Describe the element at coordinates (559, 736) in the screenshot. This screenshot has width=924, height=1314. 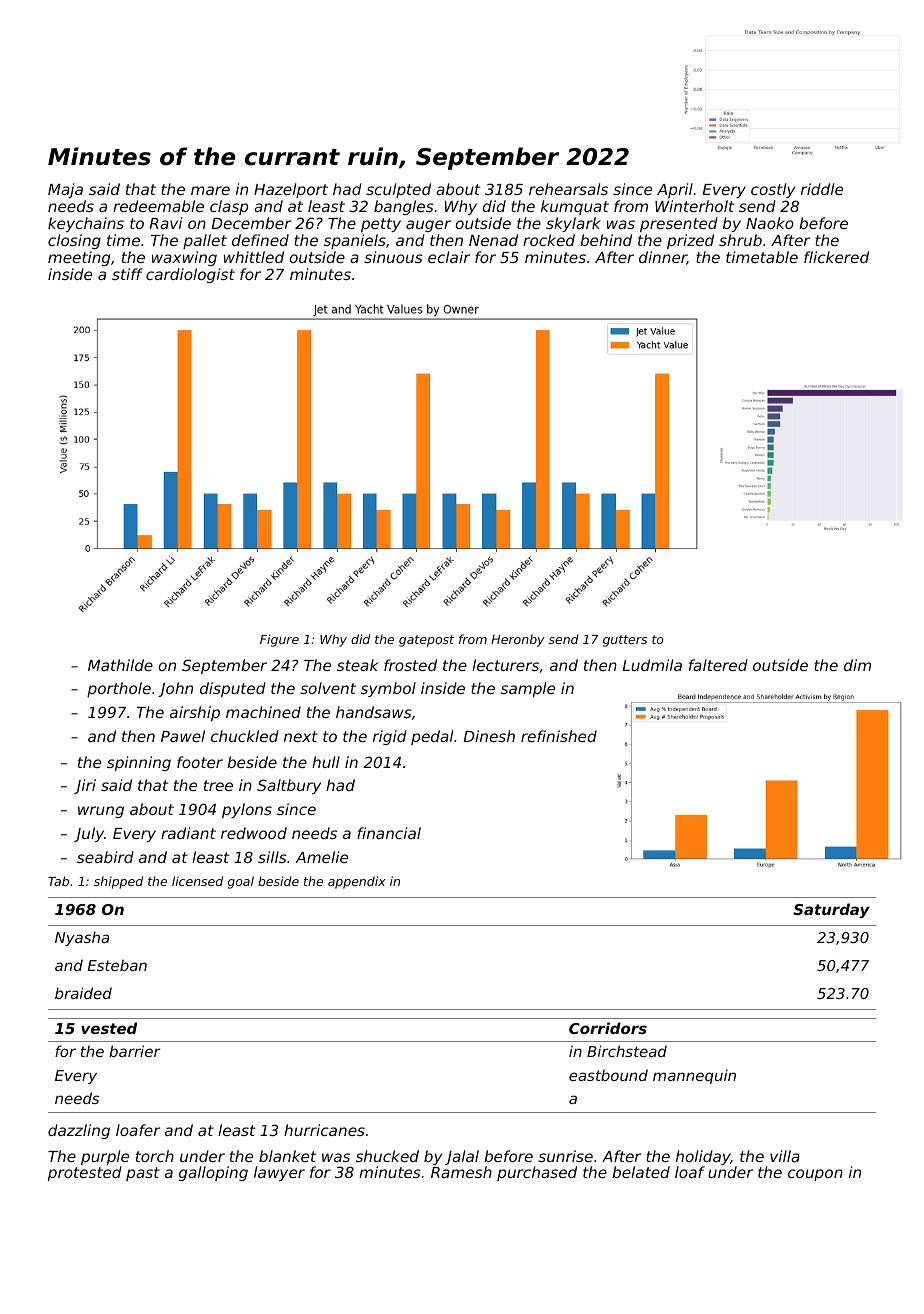
I see `refinished` at that location.
